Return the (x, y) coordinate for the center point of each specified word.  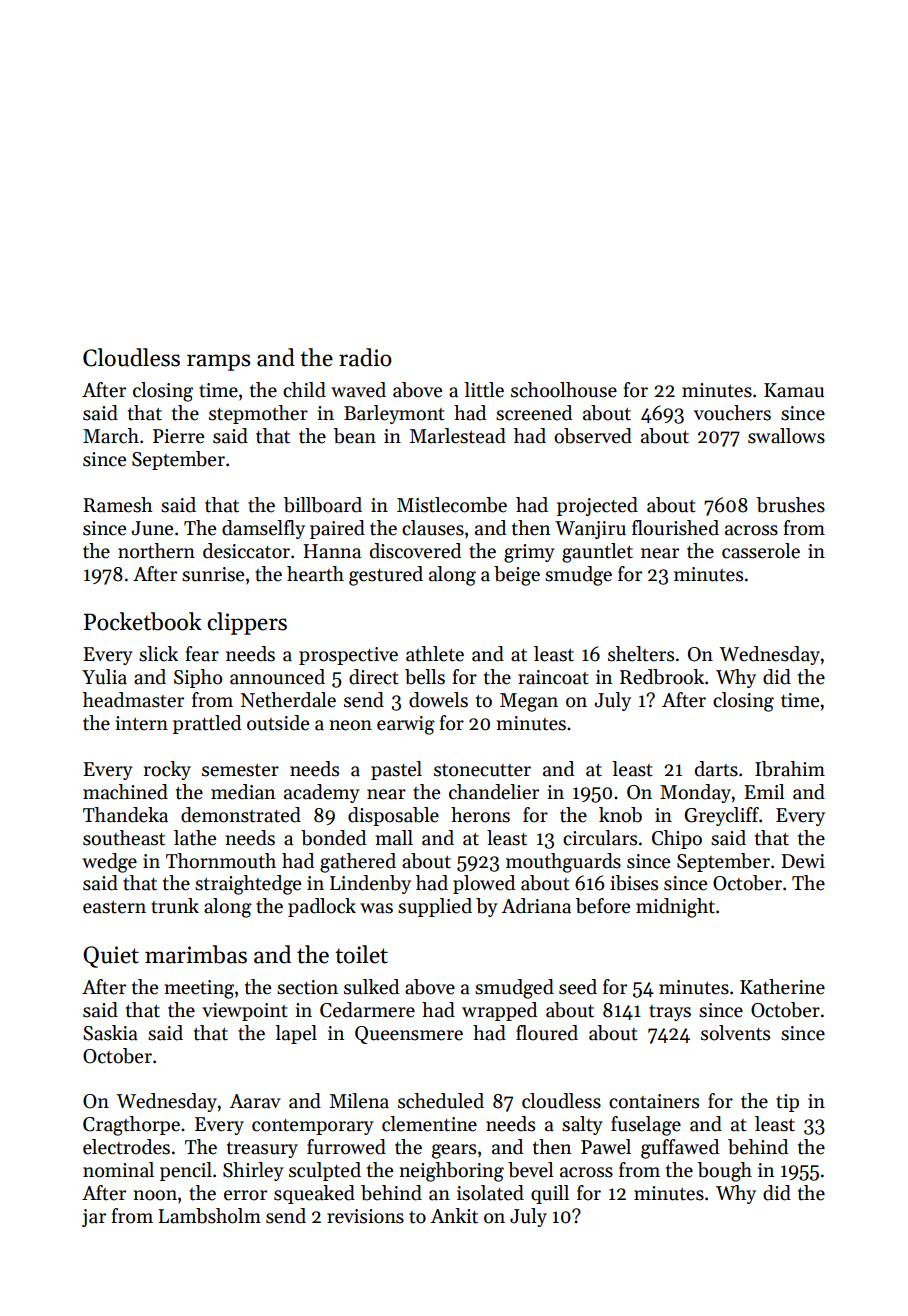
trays (670, 1013)
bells (425, 677)
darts (716, 769)
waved (358, 390)
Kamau (794, 390)
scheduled (441, 1101)
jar (94, 1218)
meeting (199, 989)
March (111, 436)
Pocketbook (142, 621)
